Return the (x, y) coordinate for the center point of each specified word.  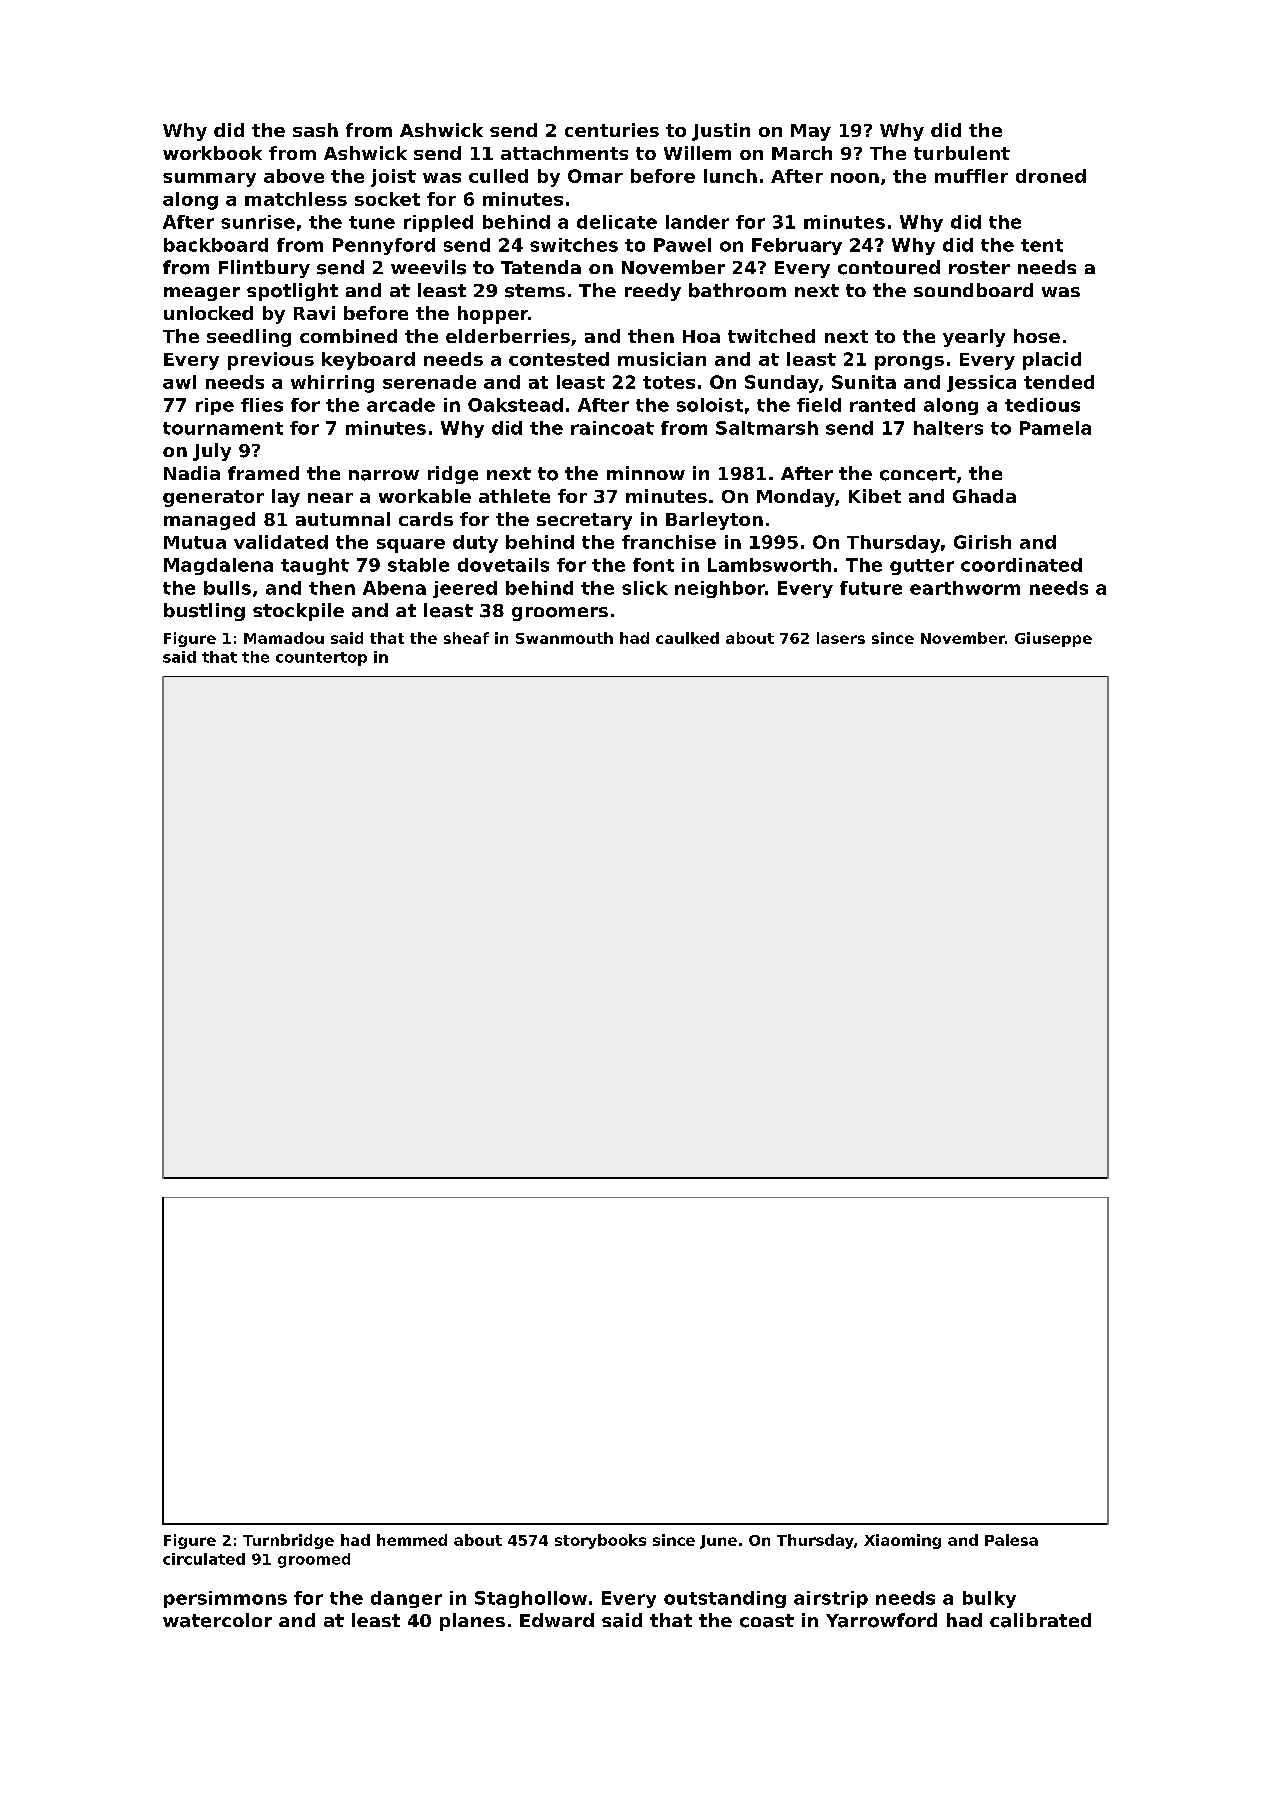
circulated (204, 1559)
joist (393, 178)
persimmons (225, 1599)
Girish (982, 542)
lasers (841, 638)
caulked (687, 638)
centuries (612, 130)
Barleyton (714, 521)
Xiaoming (902, 1541)
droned (1051, 176)
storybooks (600, 1541)
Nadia (192, 473)
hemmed (412, 1540)
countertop (321, 659)
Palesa (1011, 1540)
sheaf (466, 638)
